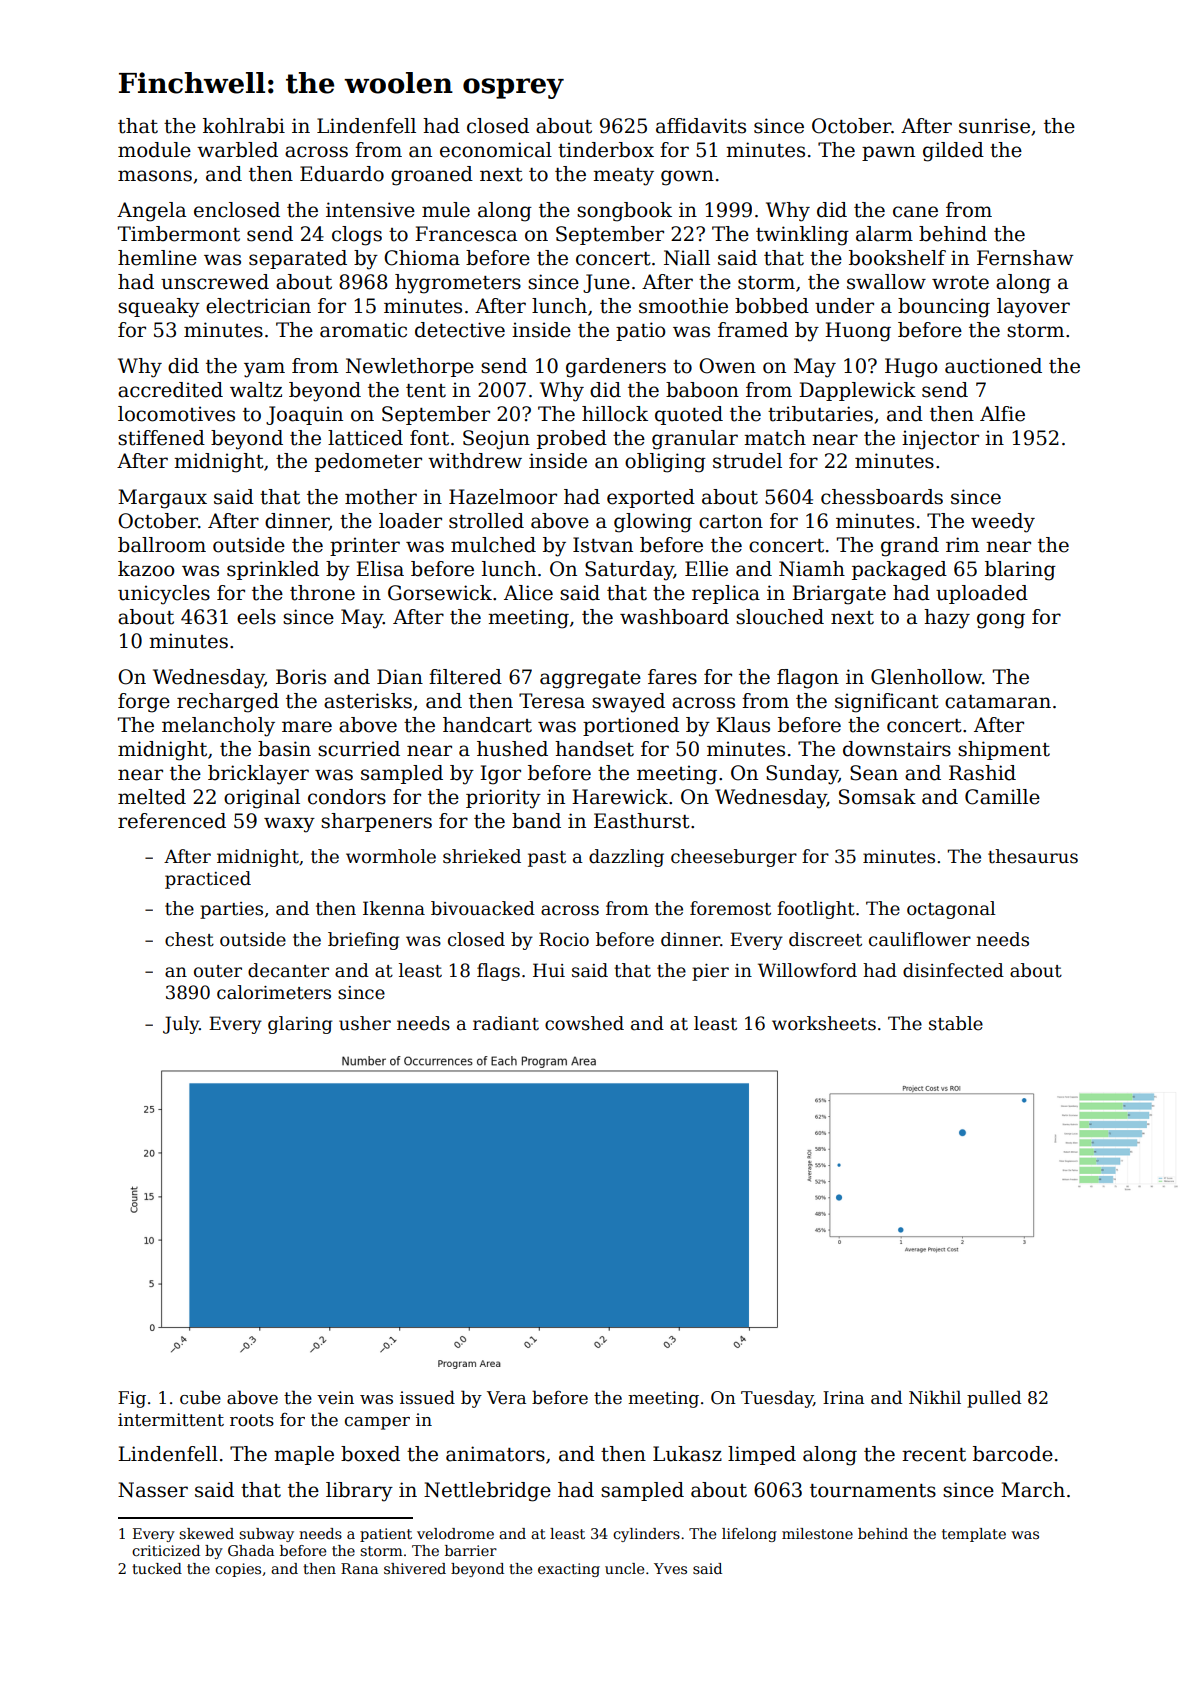  What do you see at coordinates (1033, 856) in the image?
I see `thesaurus` at bounding box center [1033, 856].
